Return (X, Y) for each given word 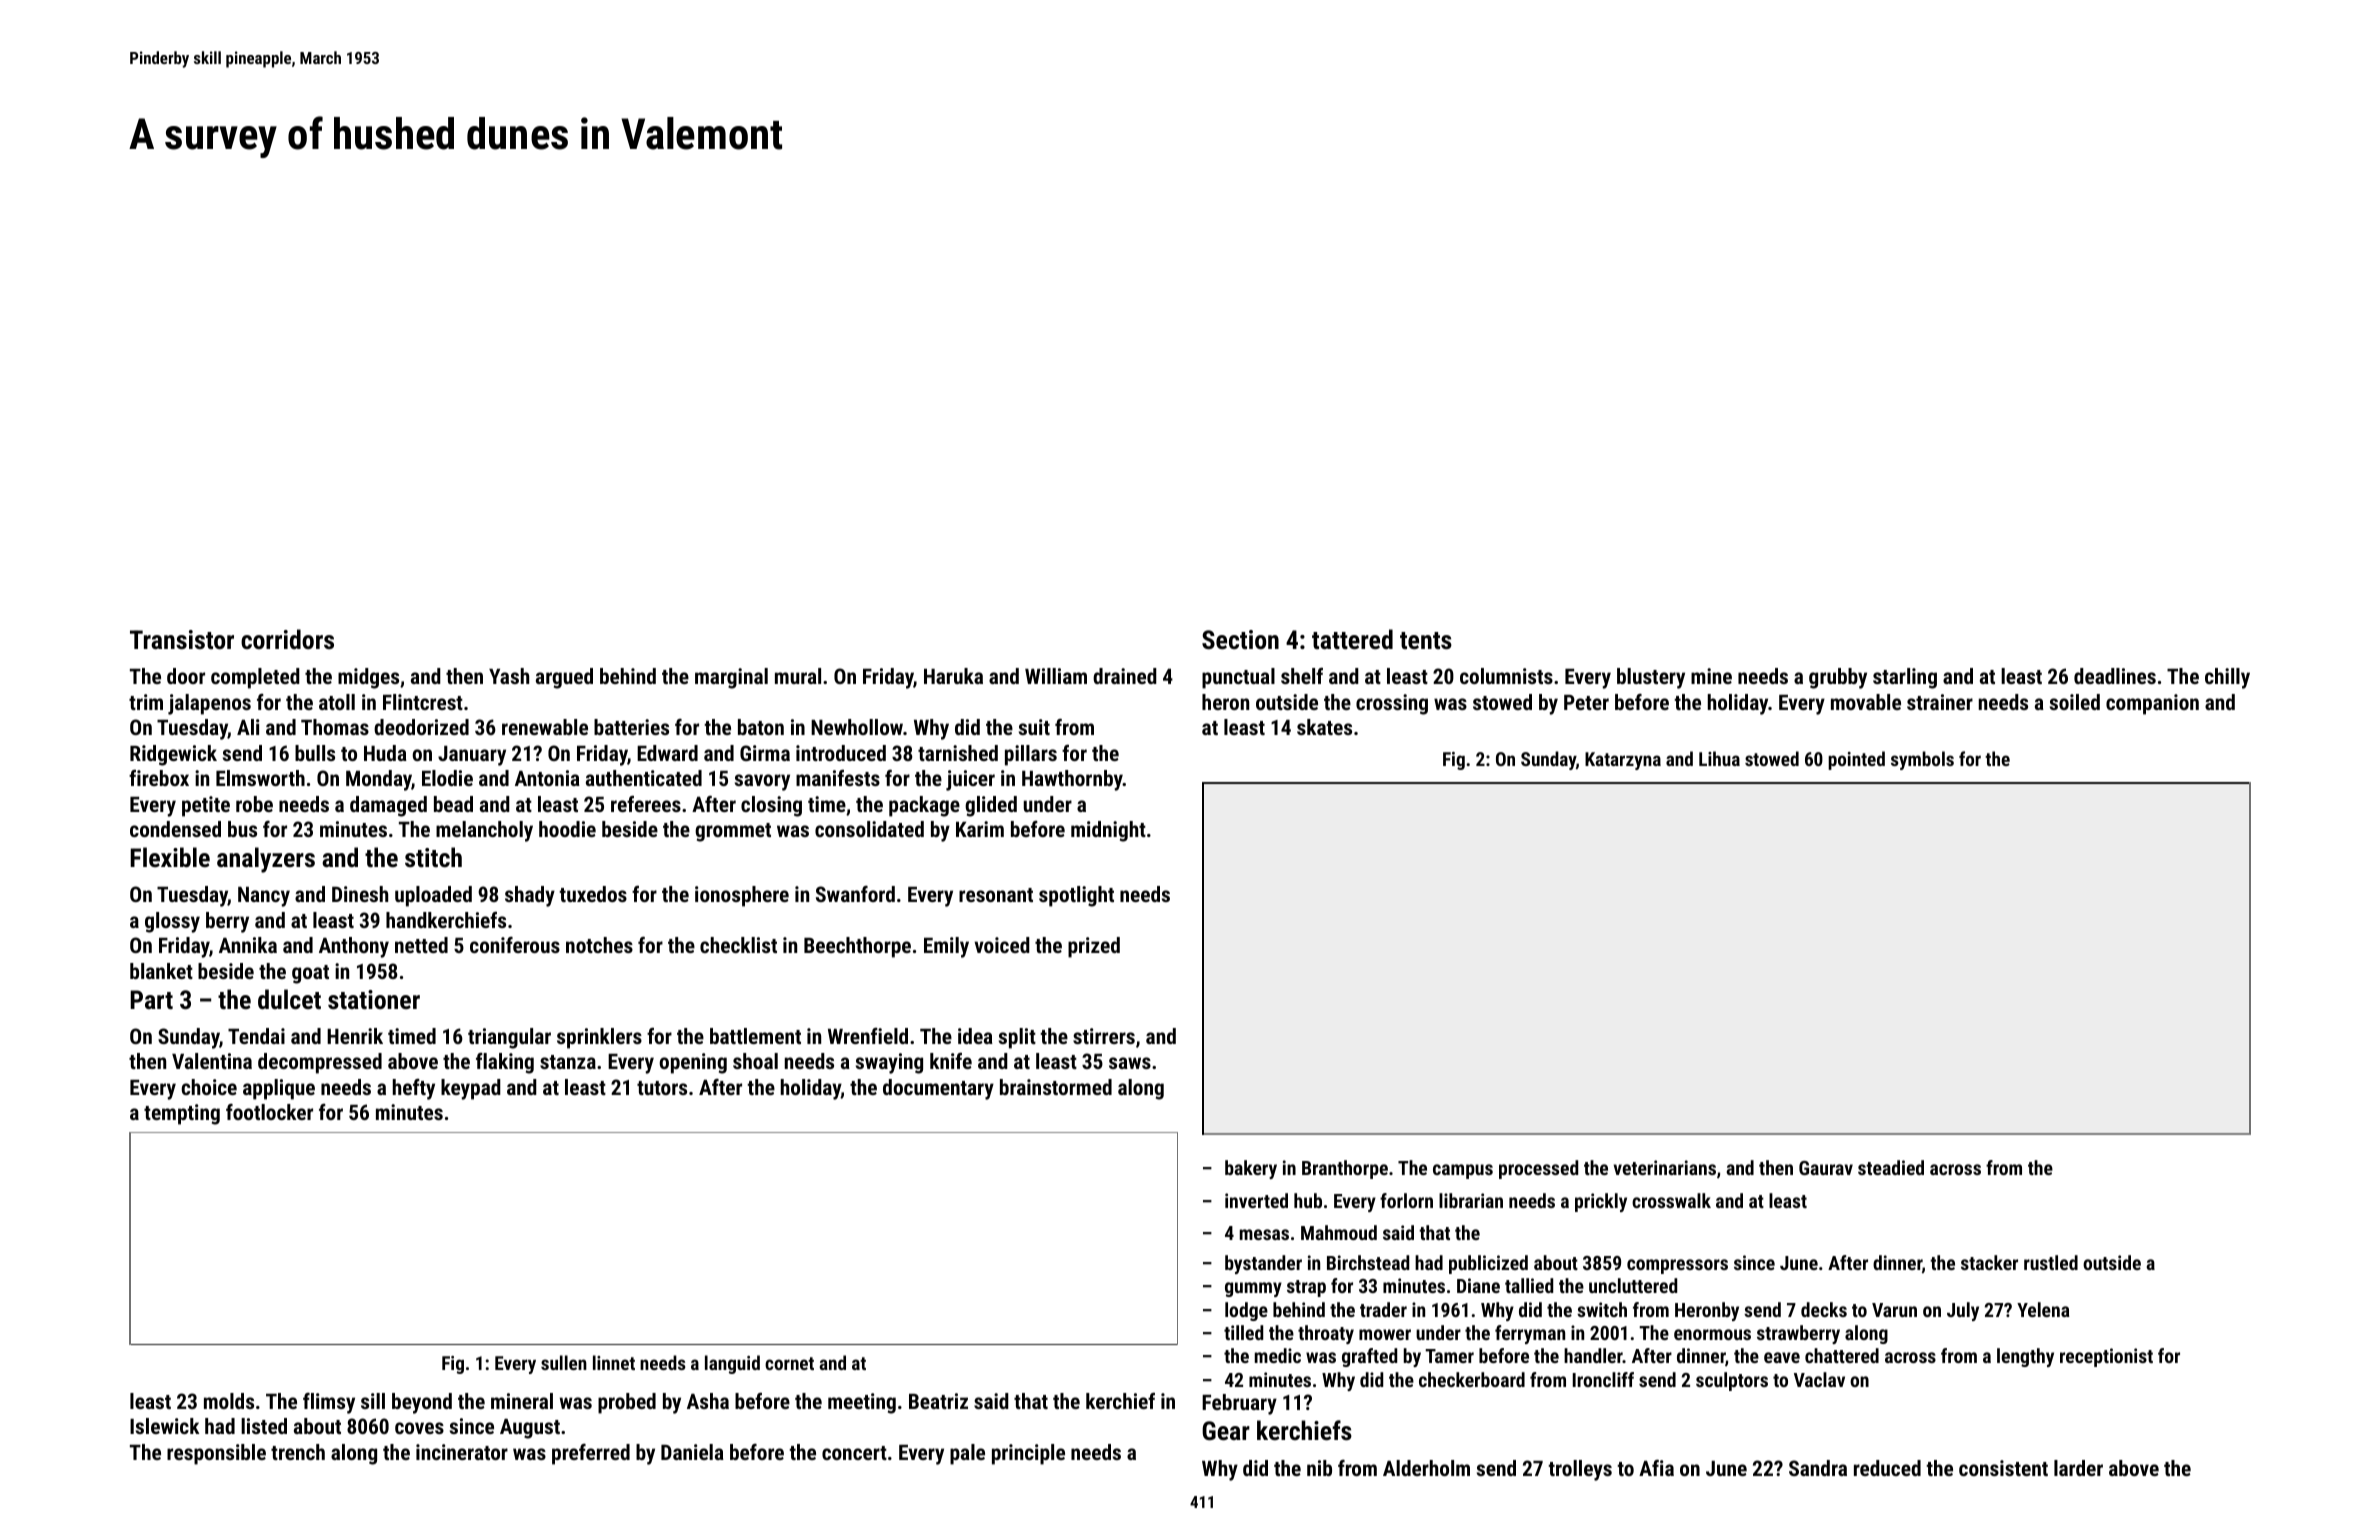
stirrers (1104, 1036)
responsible (216, 1454)
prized (1094, 947)
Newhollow (857, 727)
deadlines (2115, 676)
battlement (755, 1036)
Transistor (182, 639)
